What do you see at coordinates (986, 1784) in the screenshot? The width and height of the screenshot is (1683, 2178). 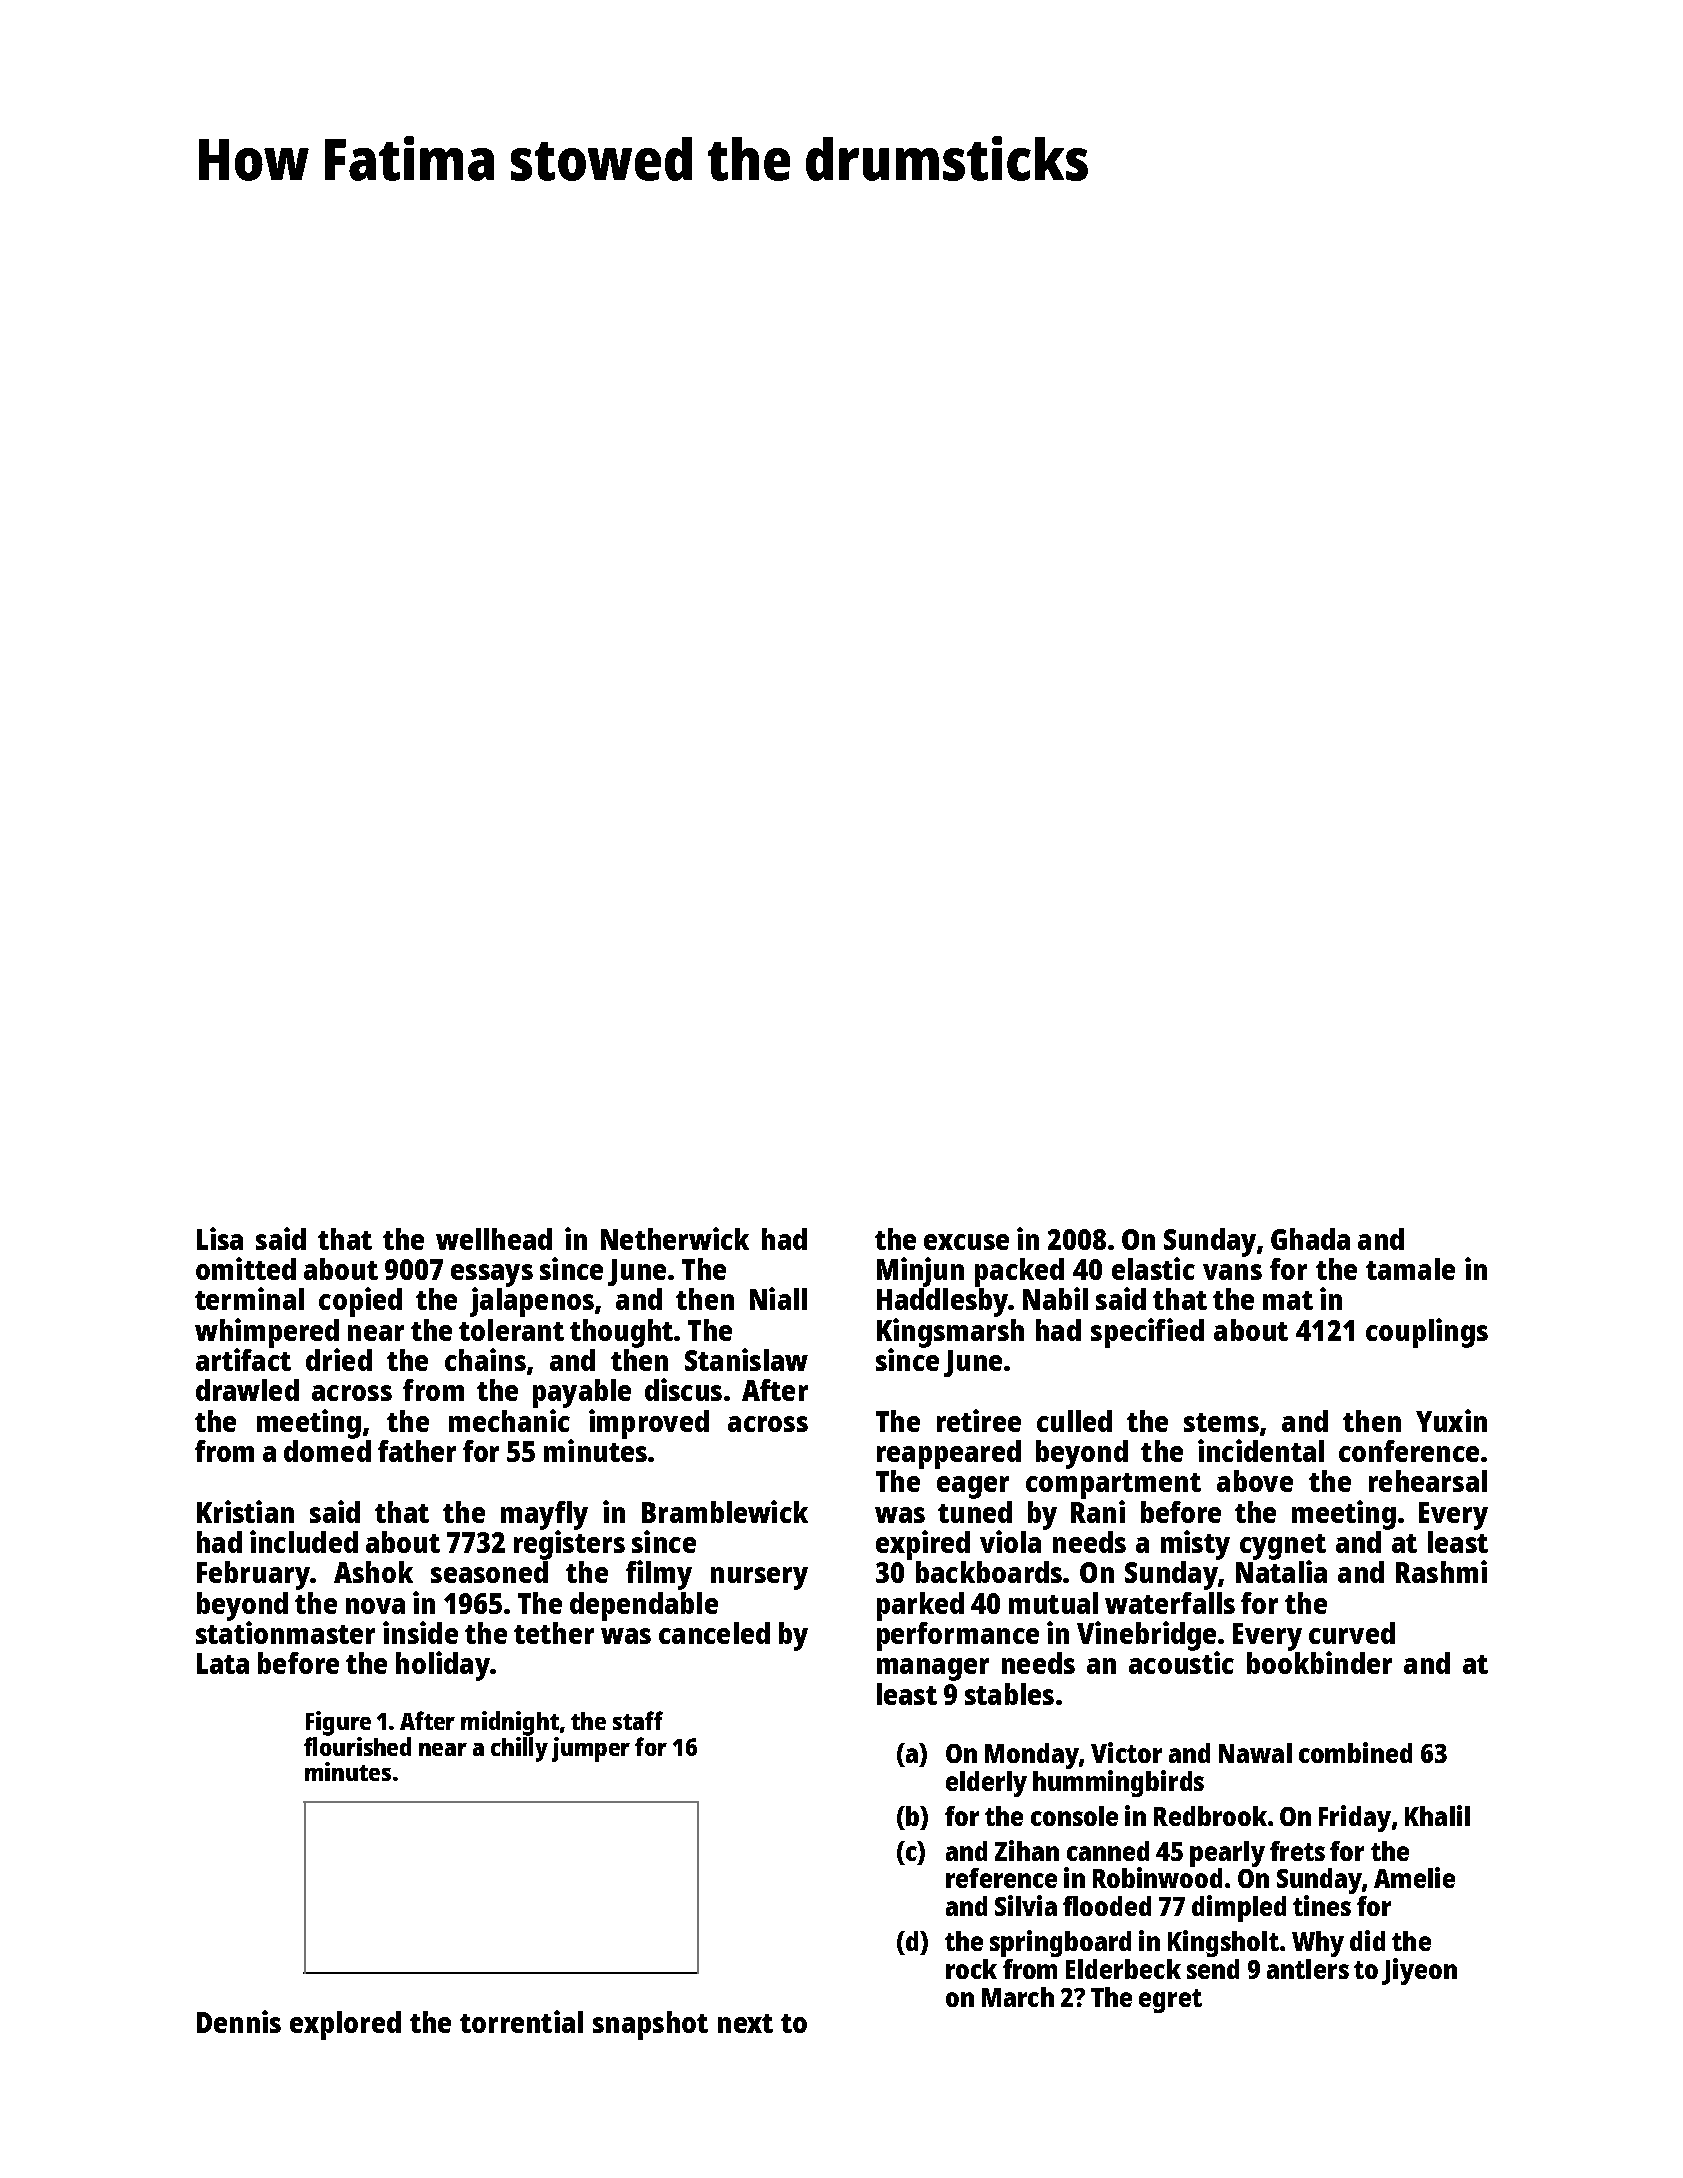 I see `elderly` at bounding box center [986, 1784].
